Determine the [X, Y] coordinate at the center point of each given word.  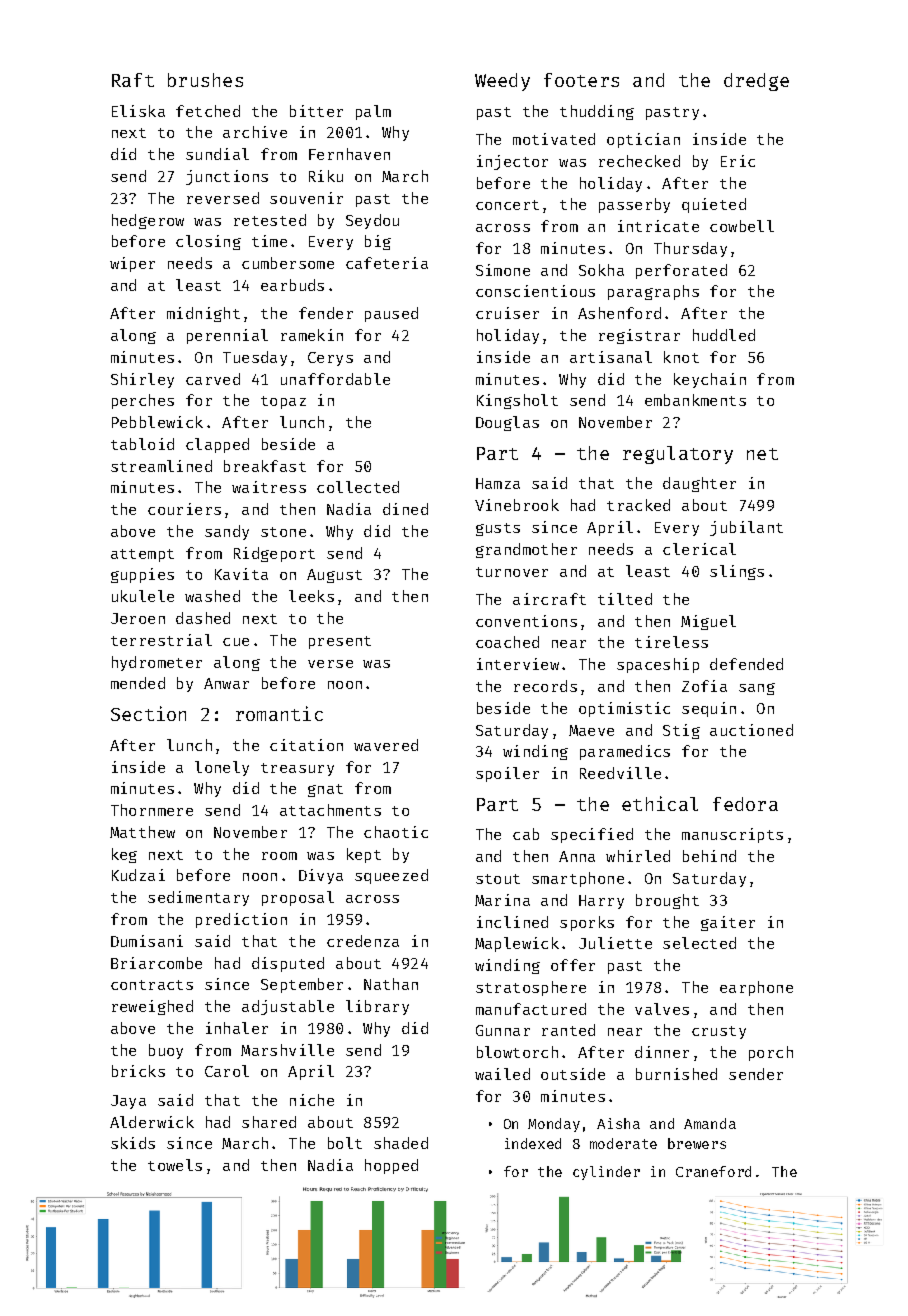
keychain [710, 380]
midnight [203, 314]
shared [269, 1122]
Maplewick [517, 944]
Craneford [713, 1171]
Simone [503, 270]
